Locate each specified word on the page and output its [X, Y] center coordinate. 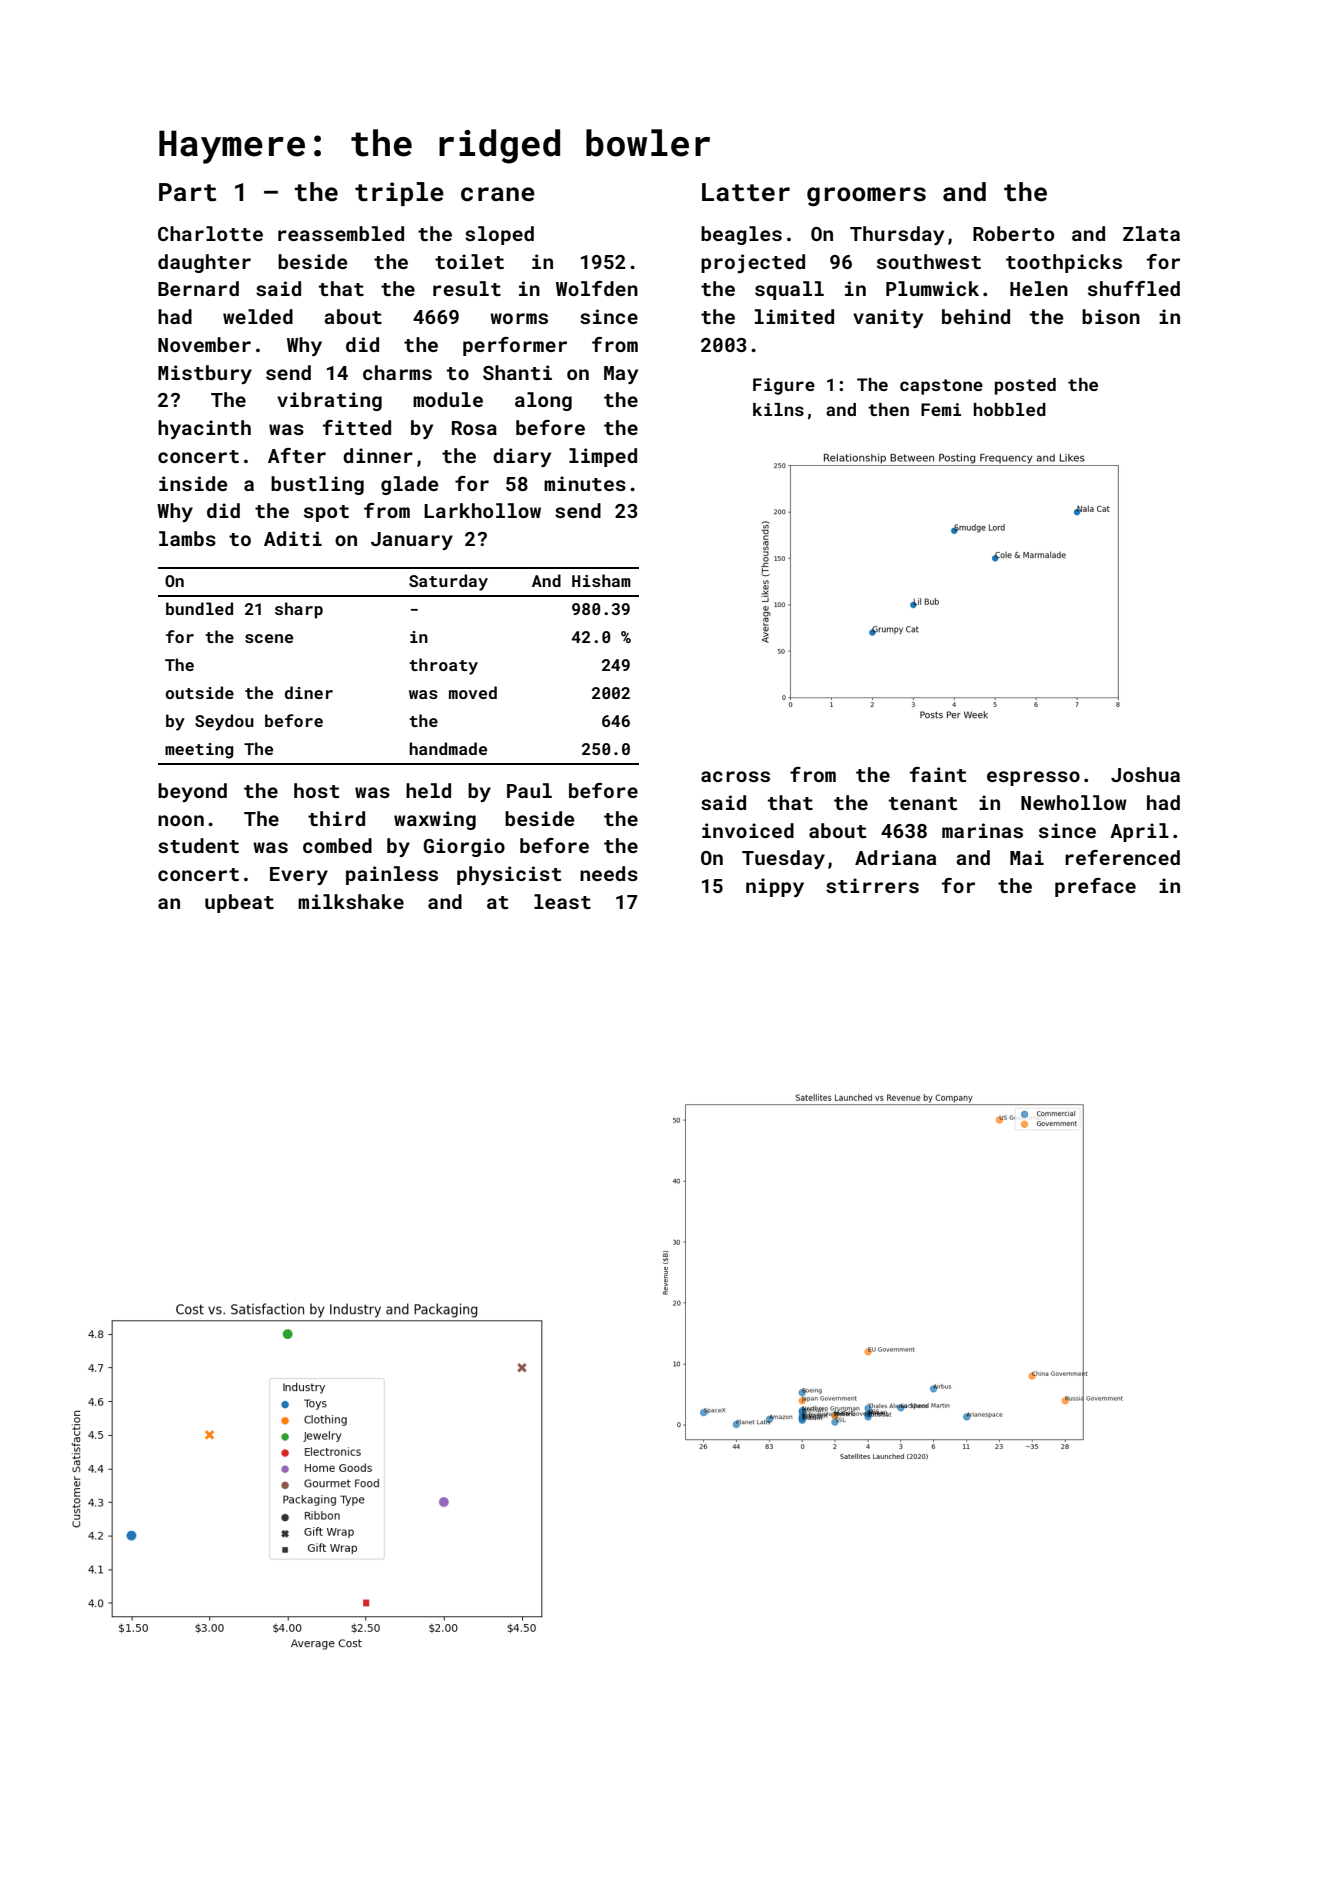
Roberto [1013, 233]
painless [392, 875]
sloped [499, 235]
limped [603, 457]
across [735, 776]
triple [399, 194]
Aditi [293, 538]
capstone [941, 387]
